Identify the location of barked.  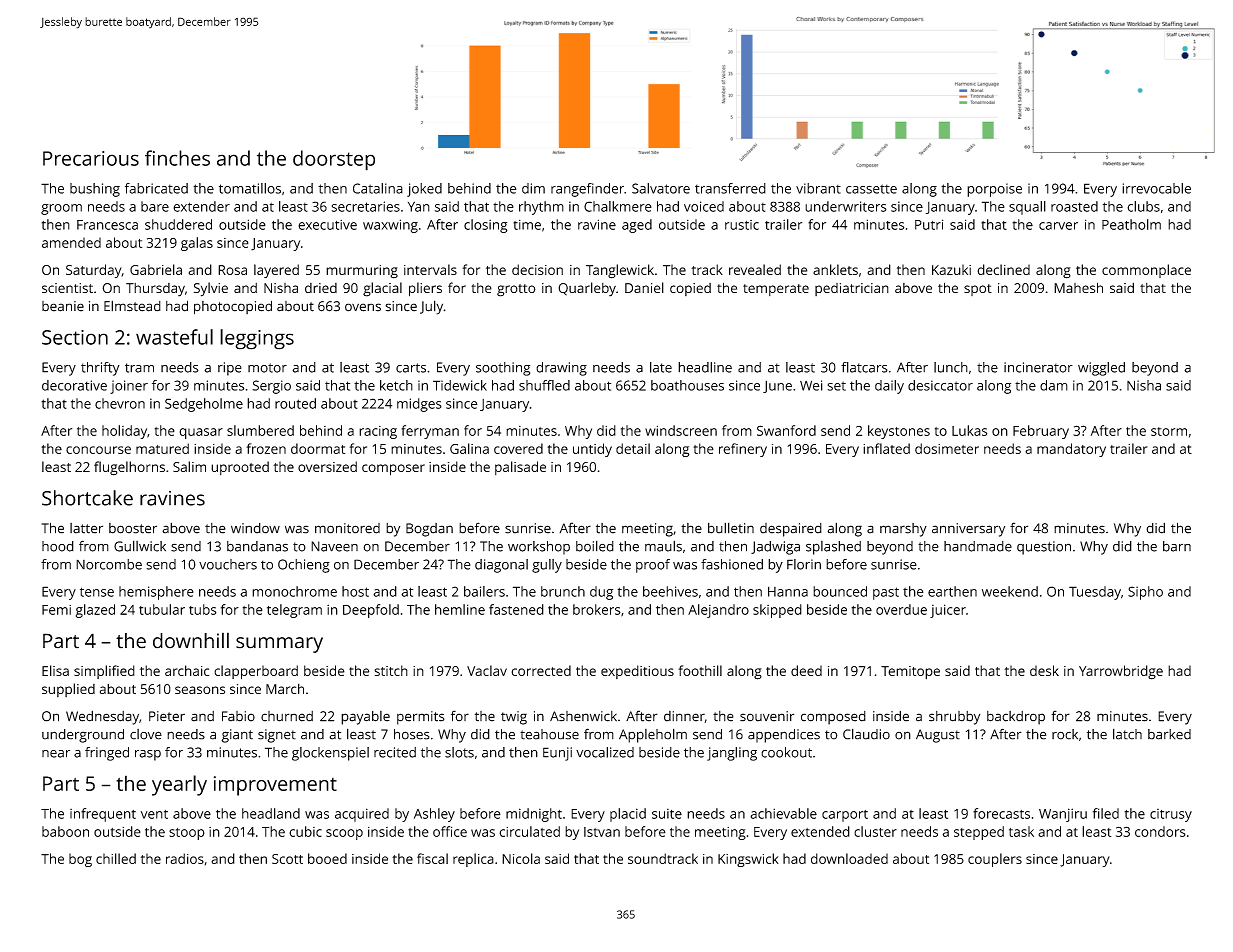
(1169, 734).
